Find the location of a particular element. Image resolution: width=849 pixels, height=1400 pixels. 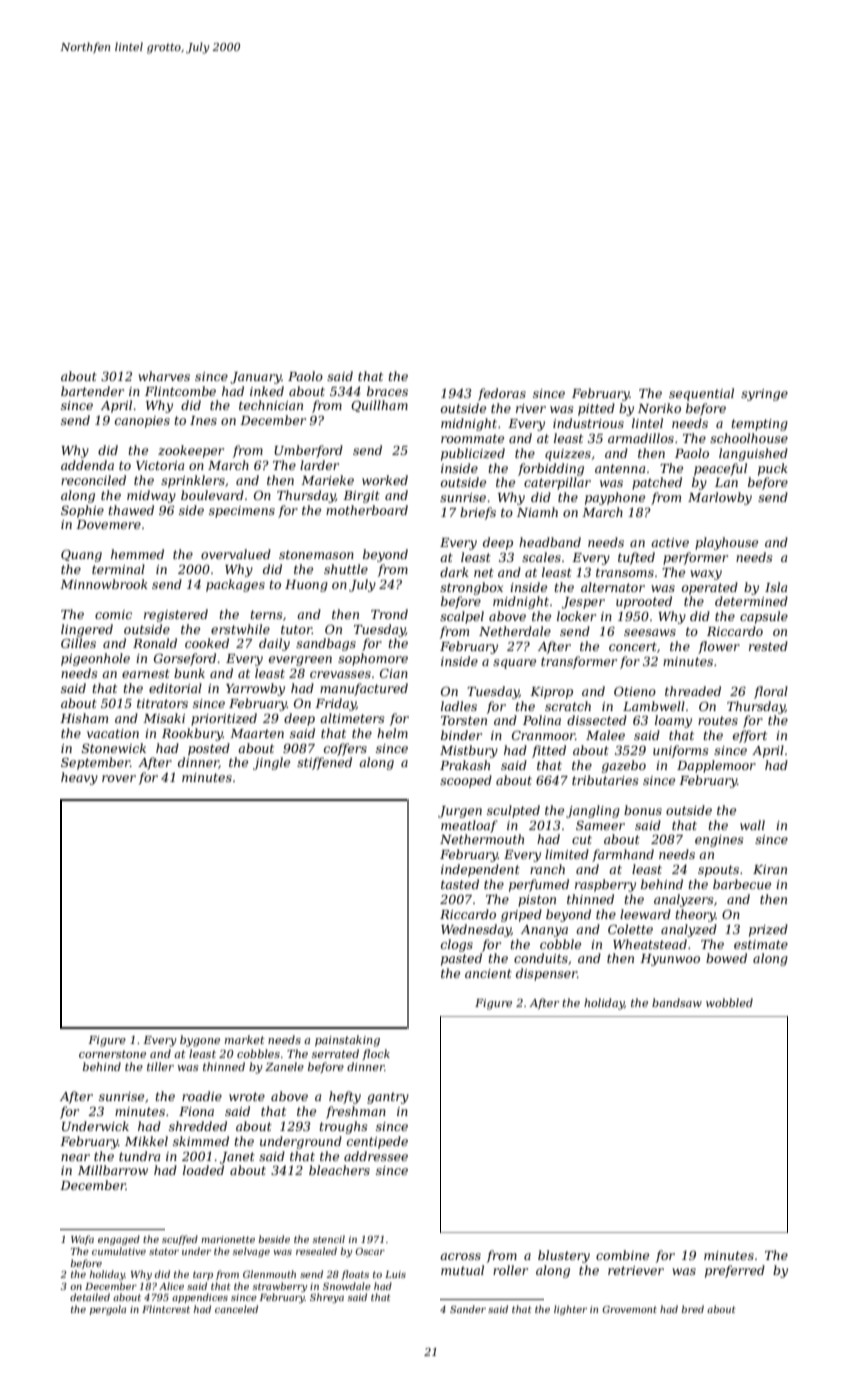

syringe is located at coordinates (764, 395).
